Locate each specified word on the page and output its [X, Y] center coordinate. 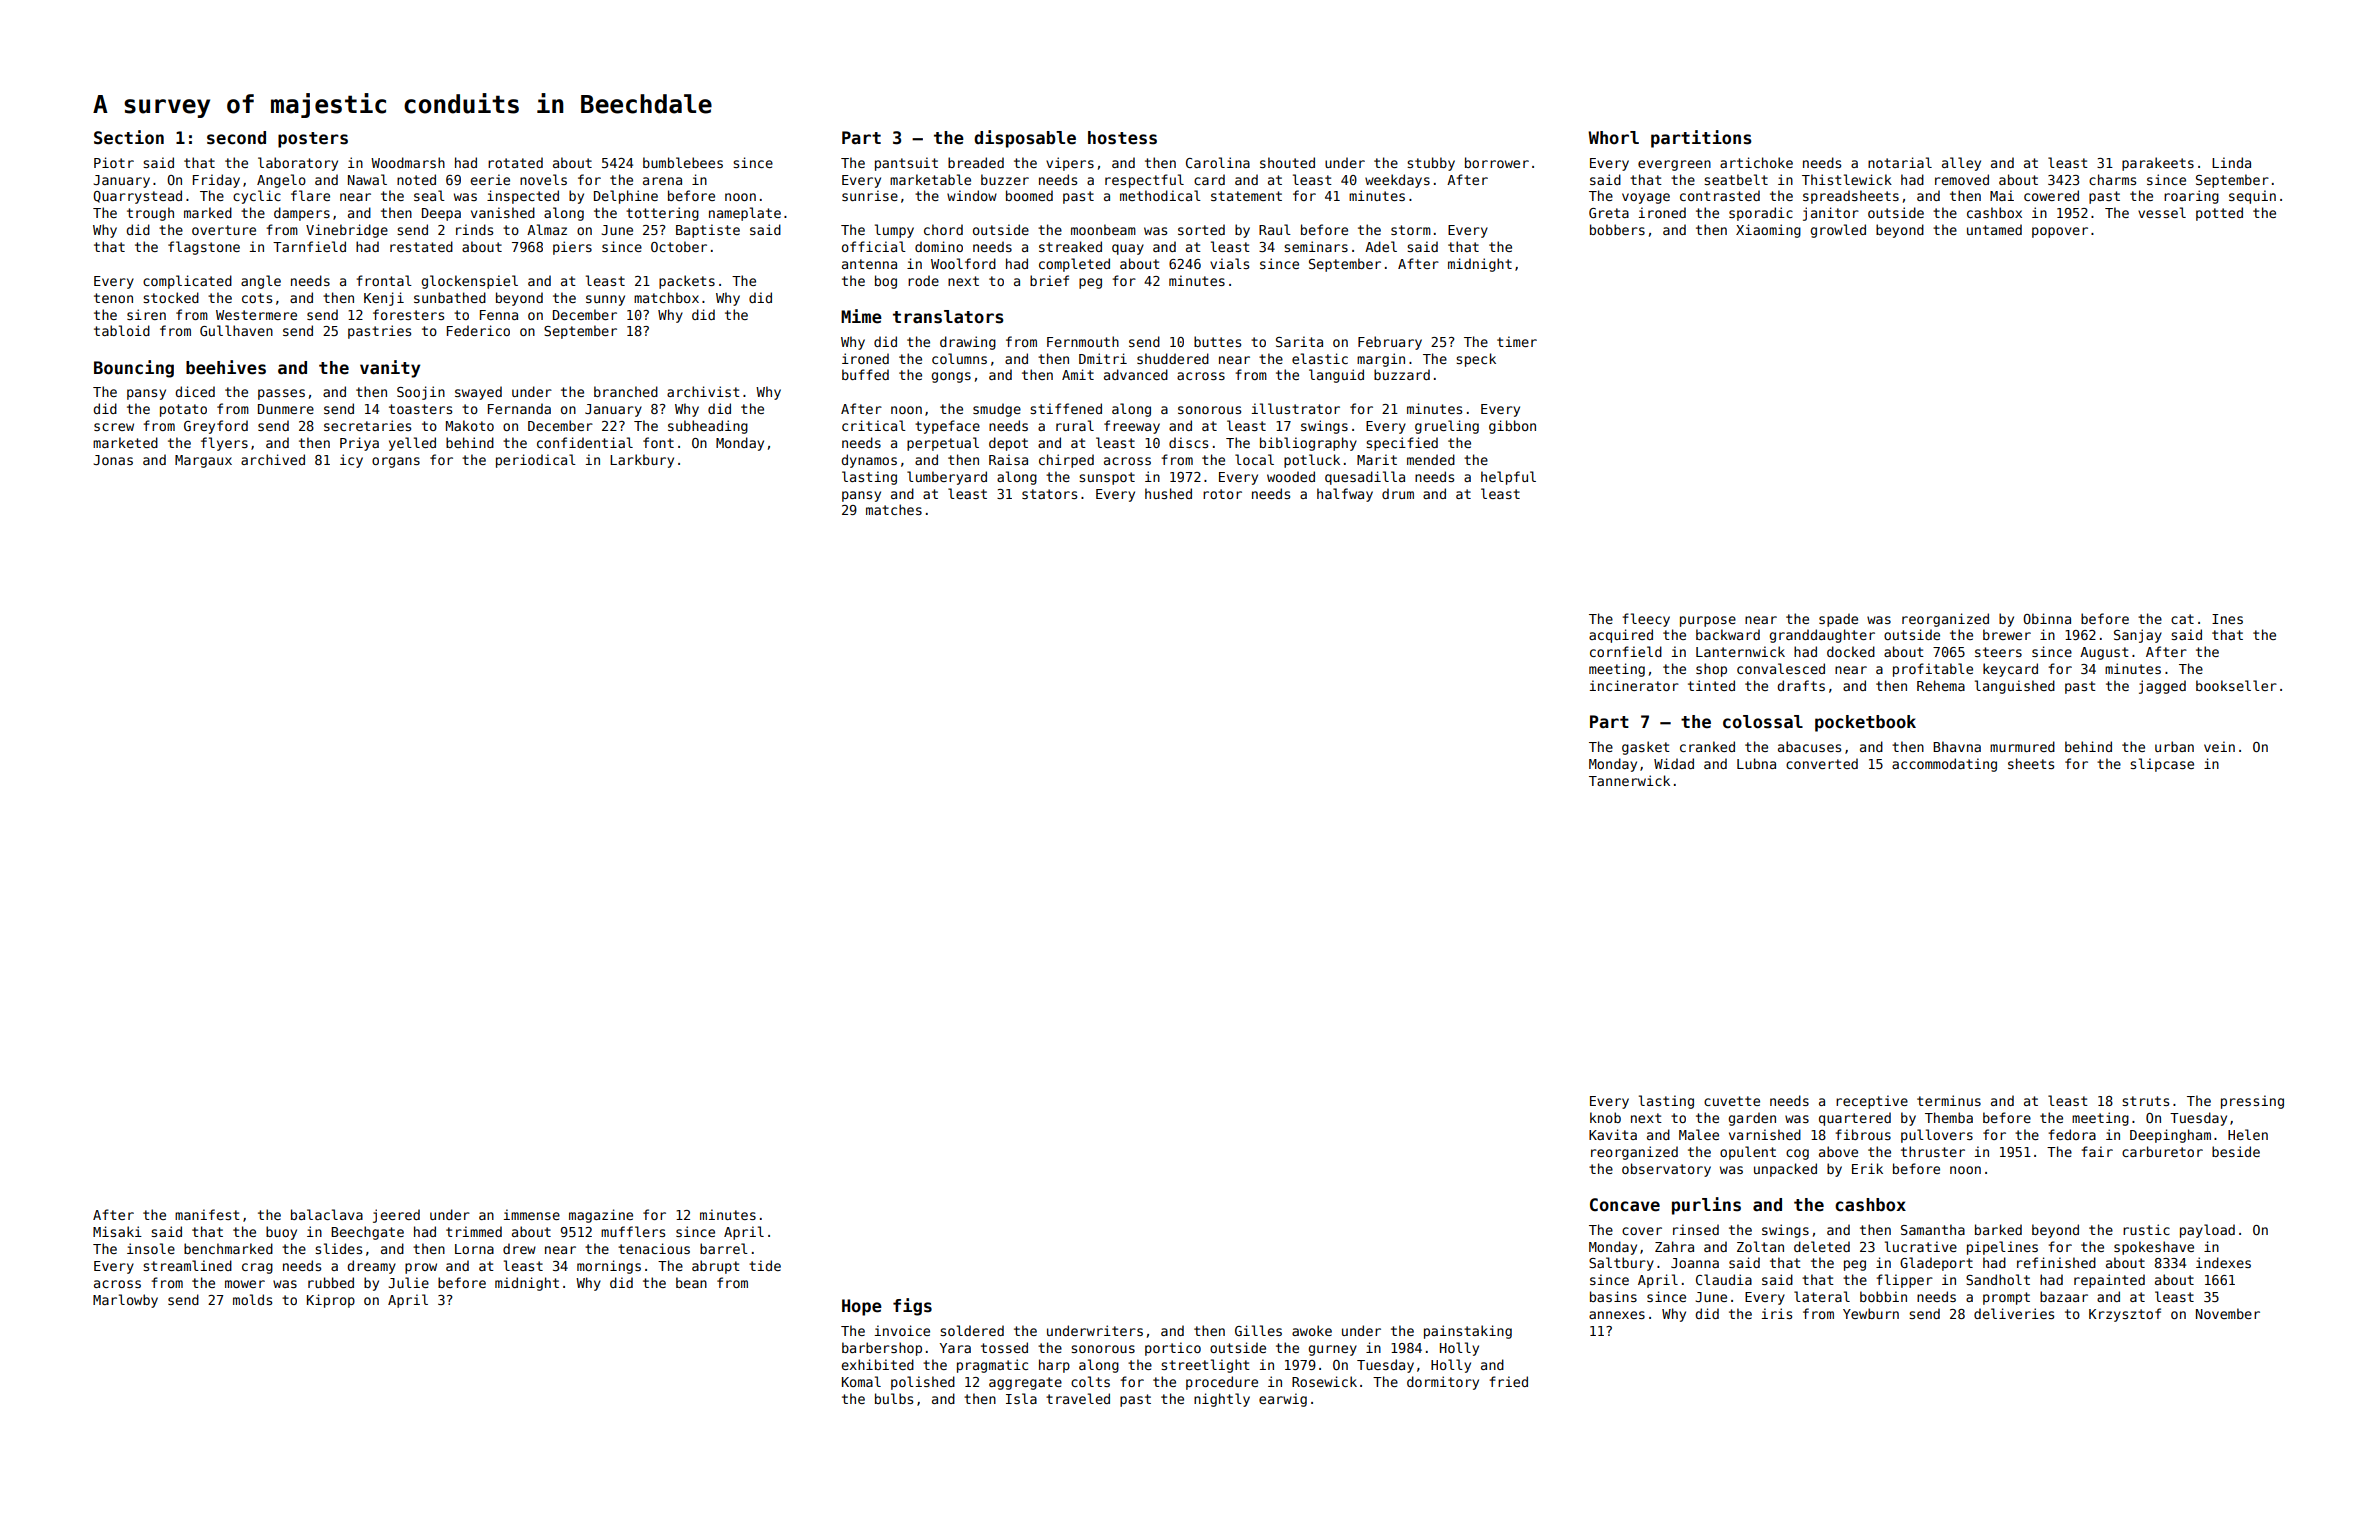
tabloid [122, 330]
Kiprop [331, 1301]
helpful [1508, 478]
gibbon [1512, 427]
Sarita [1299, 341]
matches [894, 509]
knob [1605, 1117]
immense [532, 1214]
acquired [1621, 636]
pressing [2252, 1102]
